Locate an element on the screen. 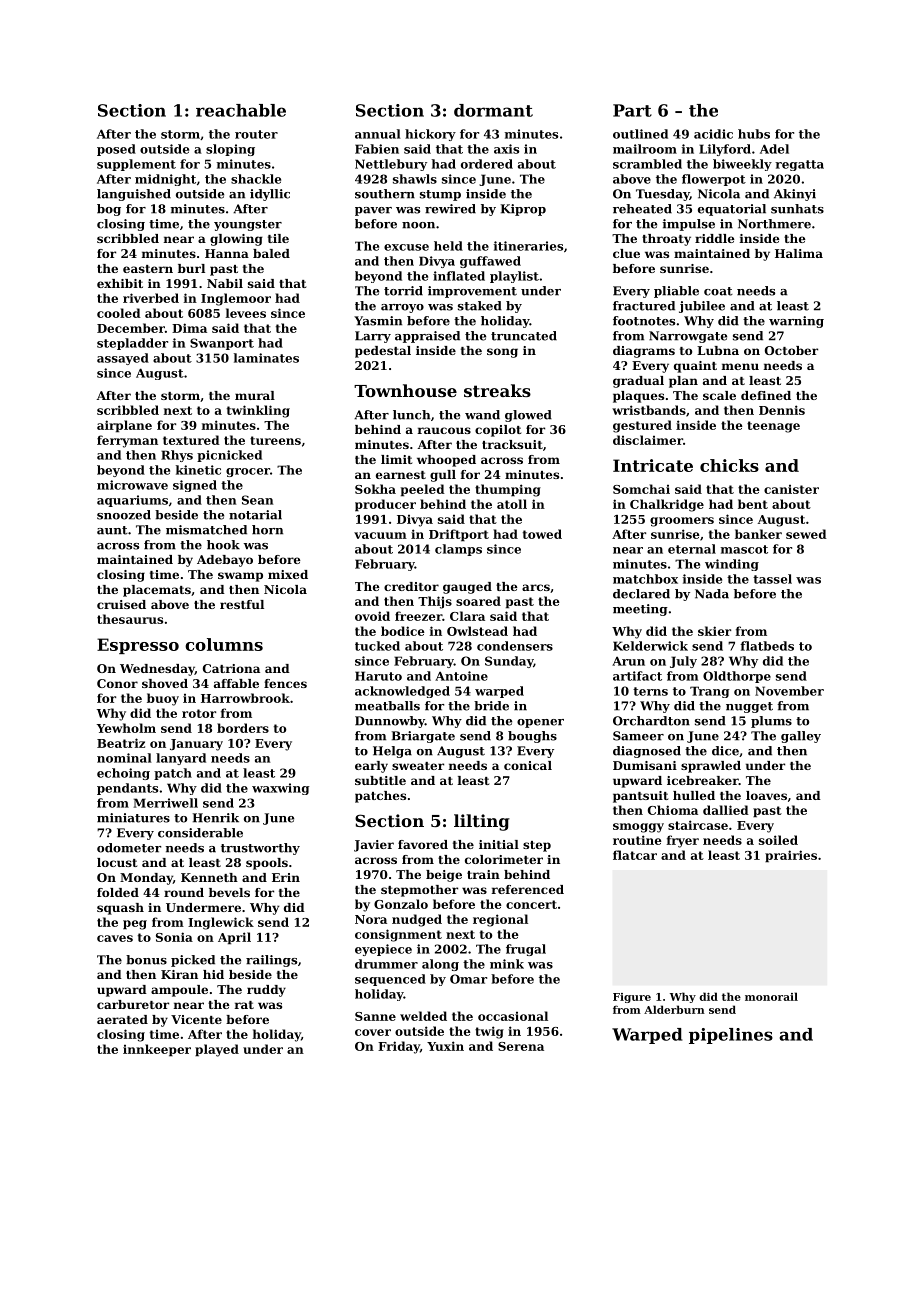  Part is located at coordinates (632, 110).
